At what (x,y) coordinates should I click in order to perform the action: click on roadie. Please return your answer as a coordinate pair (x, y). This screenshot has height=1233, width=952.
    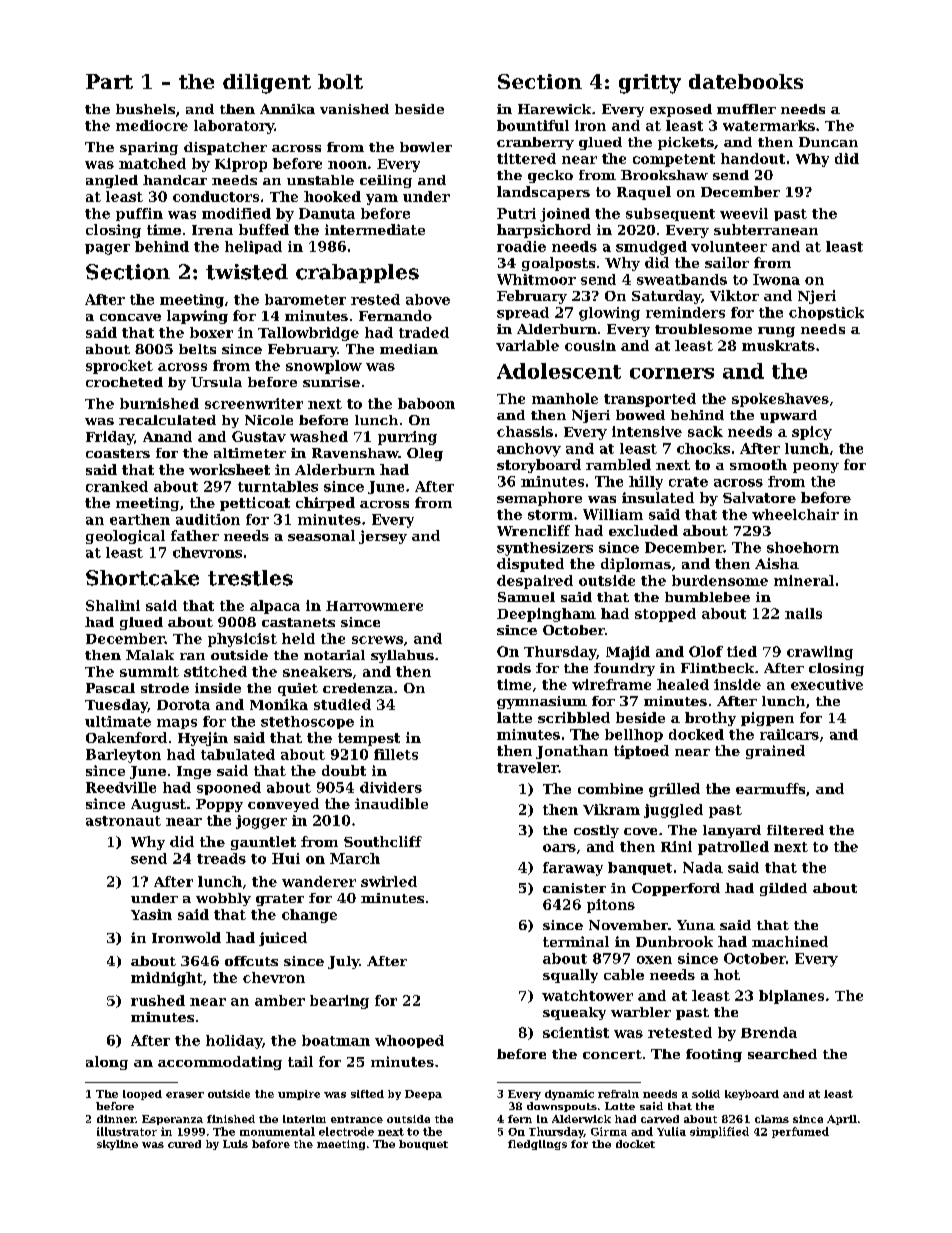
    Looking at the image, I should click on (521, 246).
